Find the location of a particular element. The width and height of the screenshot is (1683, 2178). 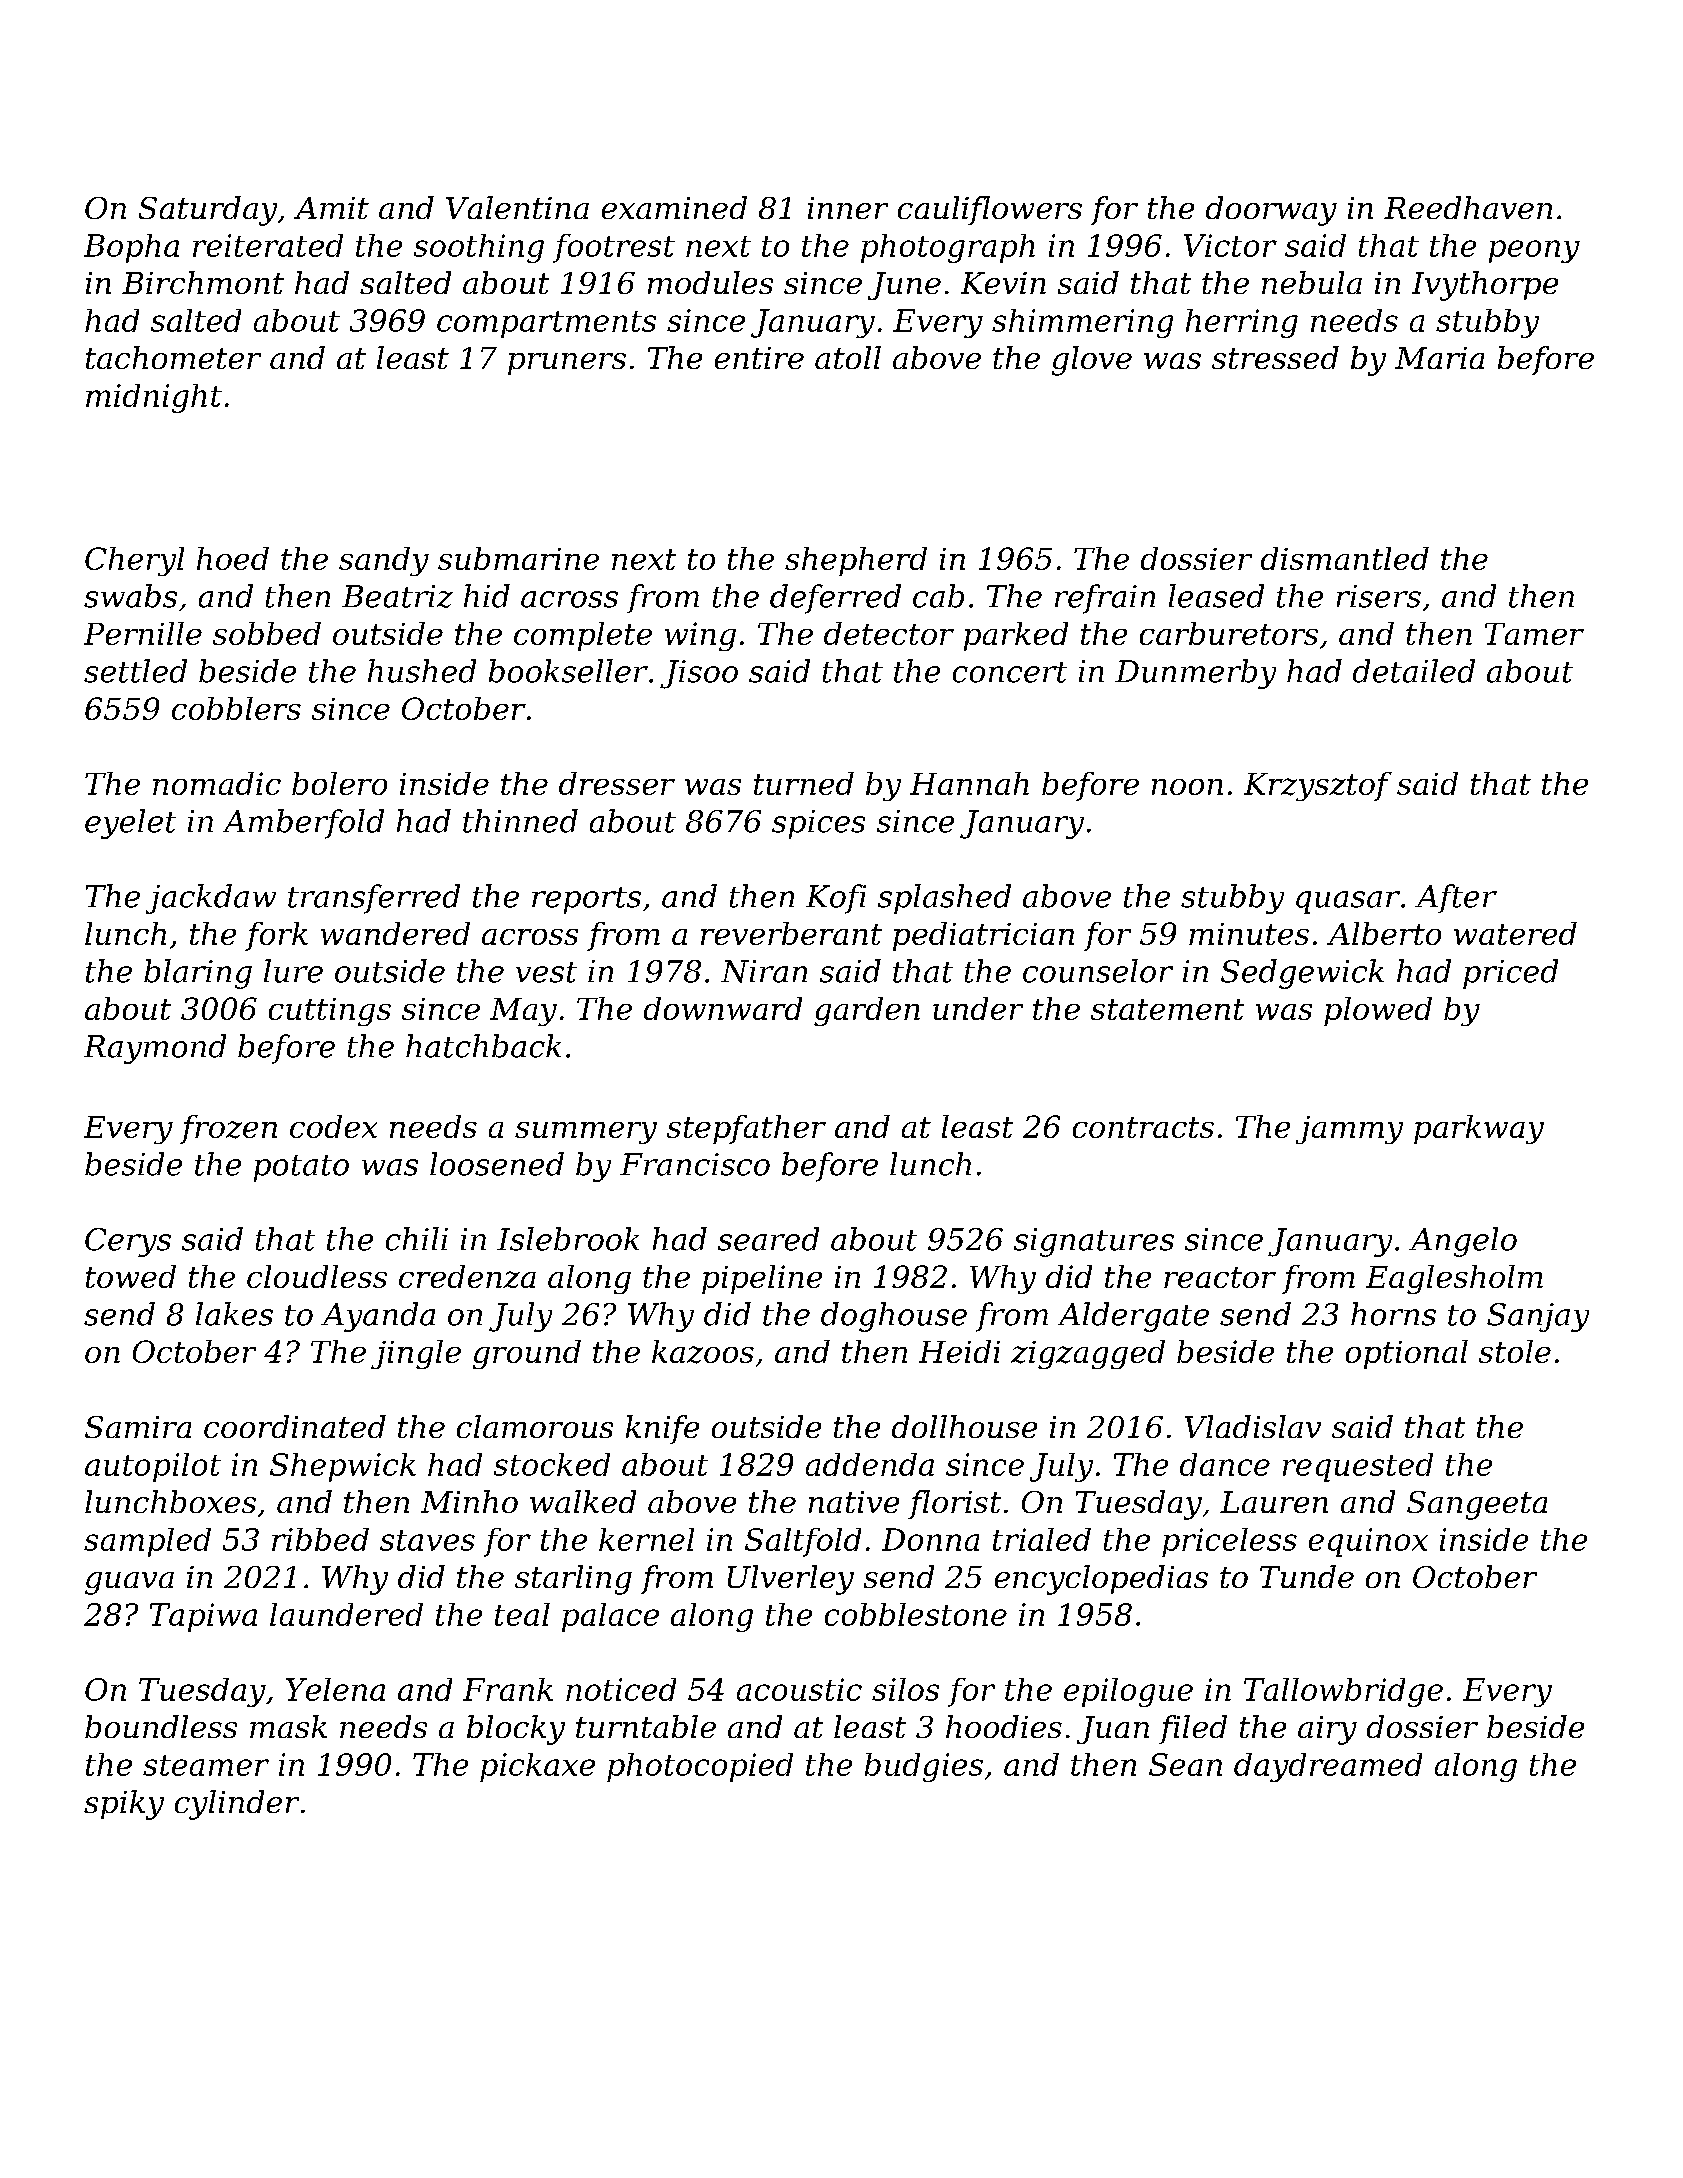

potato is located at coordinates (301, 1168).
